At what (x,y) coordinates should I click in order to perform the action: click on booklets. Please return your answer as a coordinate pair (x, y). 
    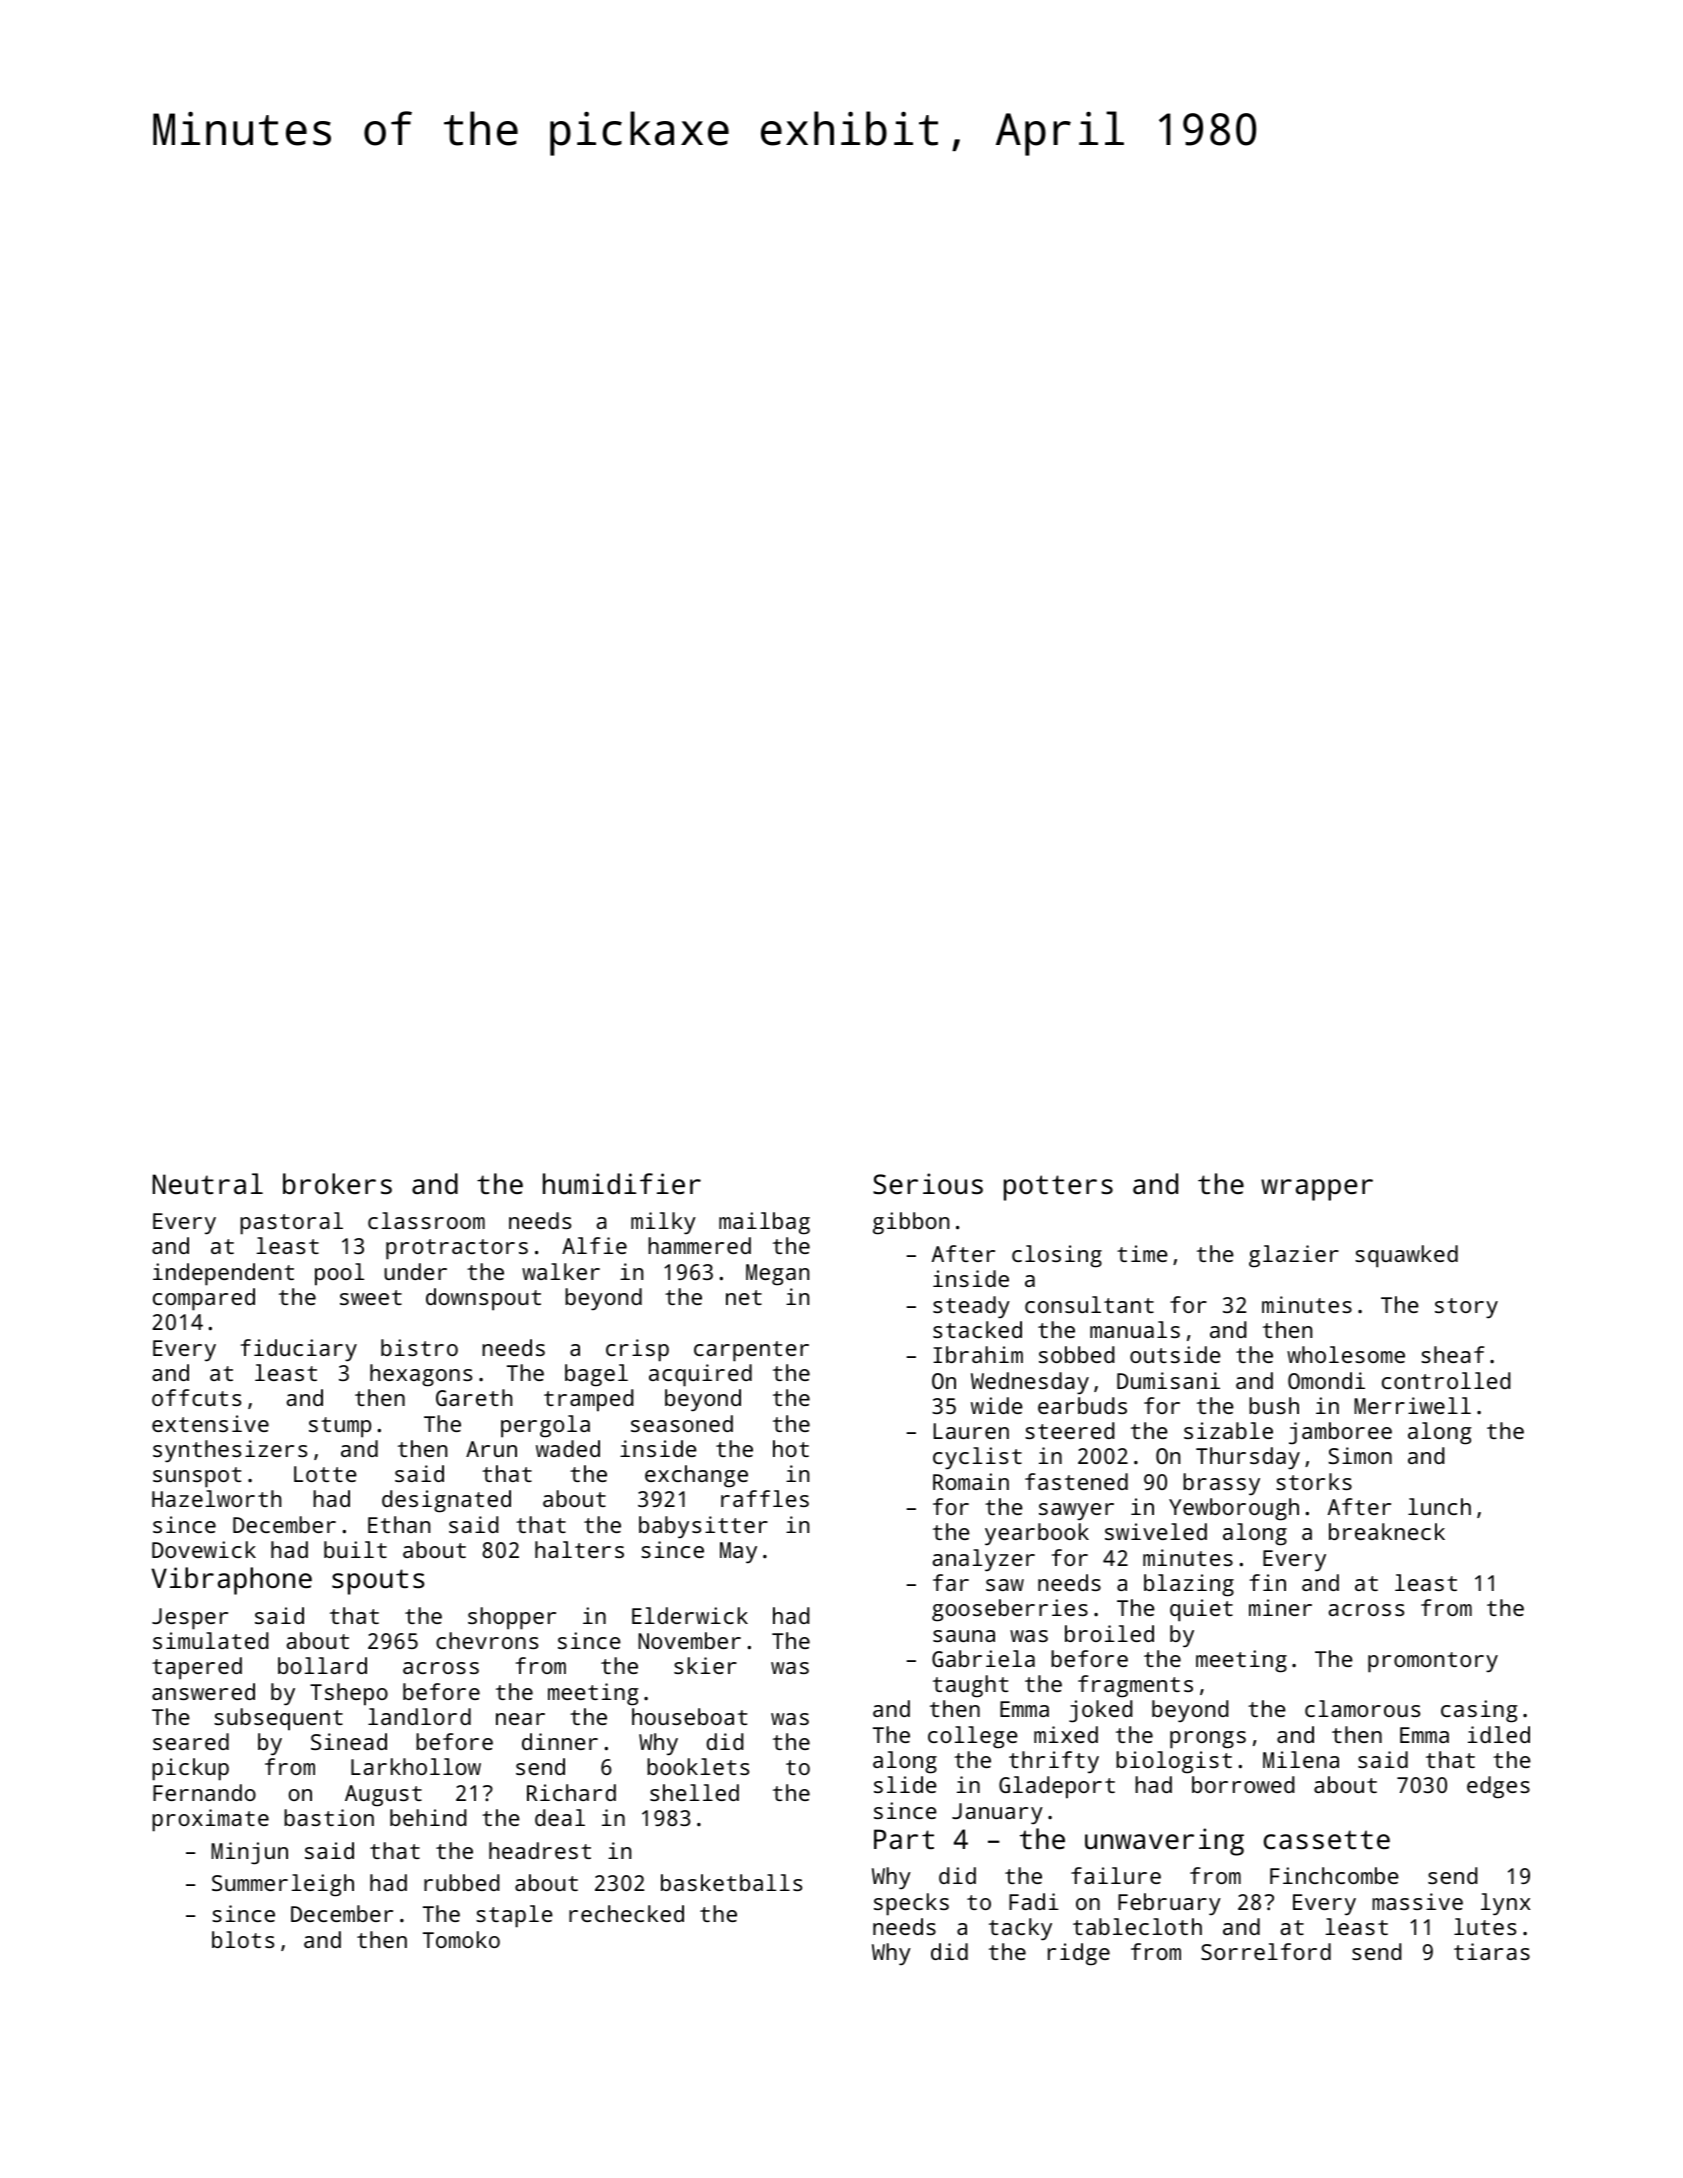
    Looking at the image, I should click on (698, 1766).
